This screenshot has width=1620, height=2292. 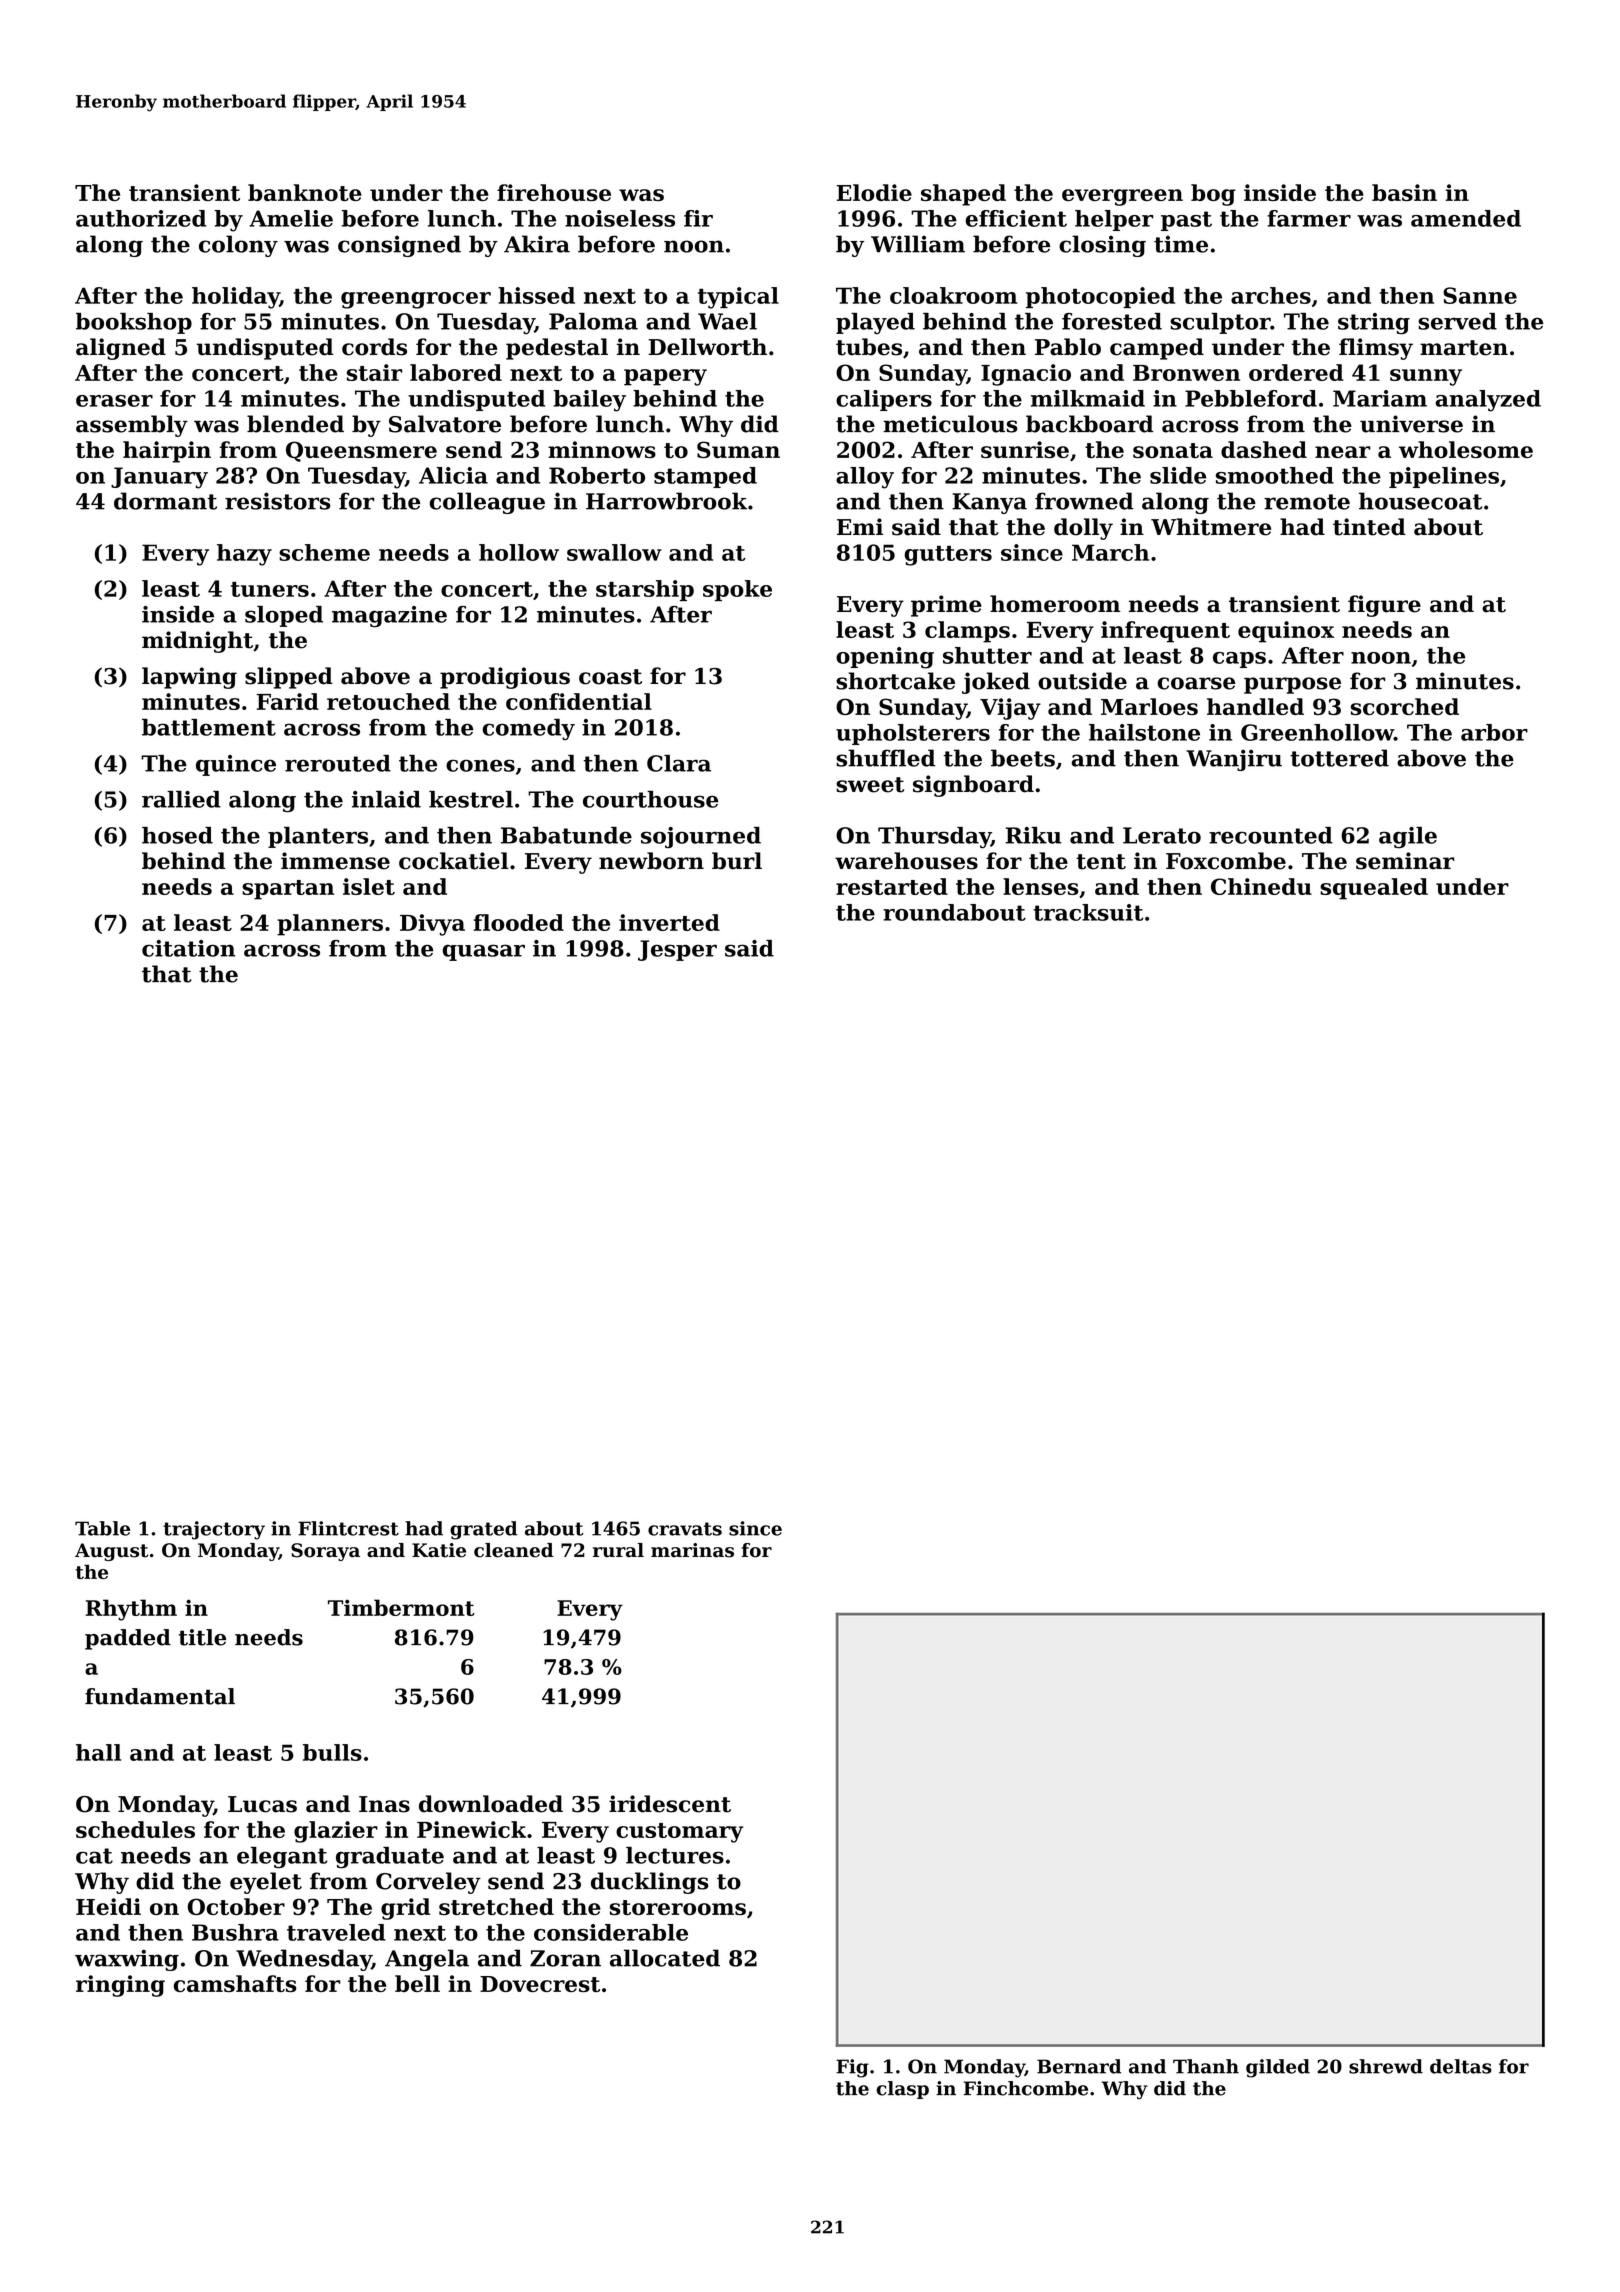 I want to click on squealed, so click(x=1374, y=889).
